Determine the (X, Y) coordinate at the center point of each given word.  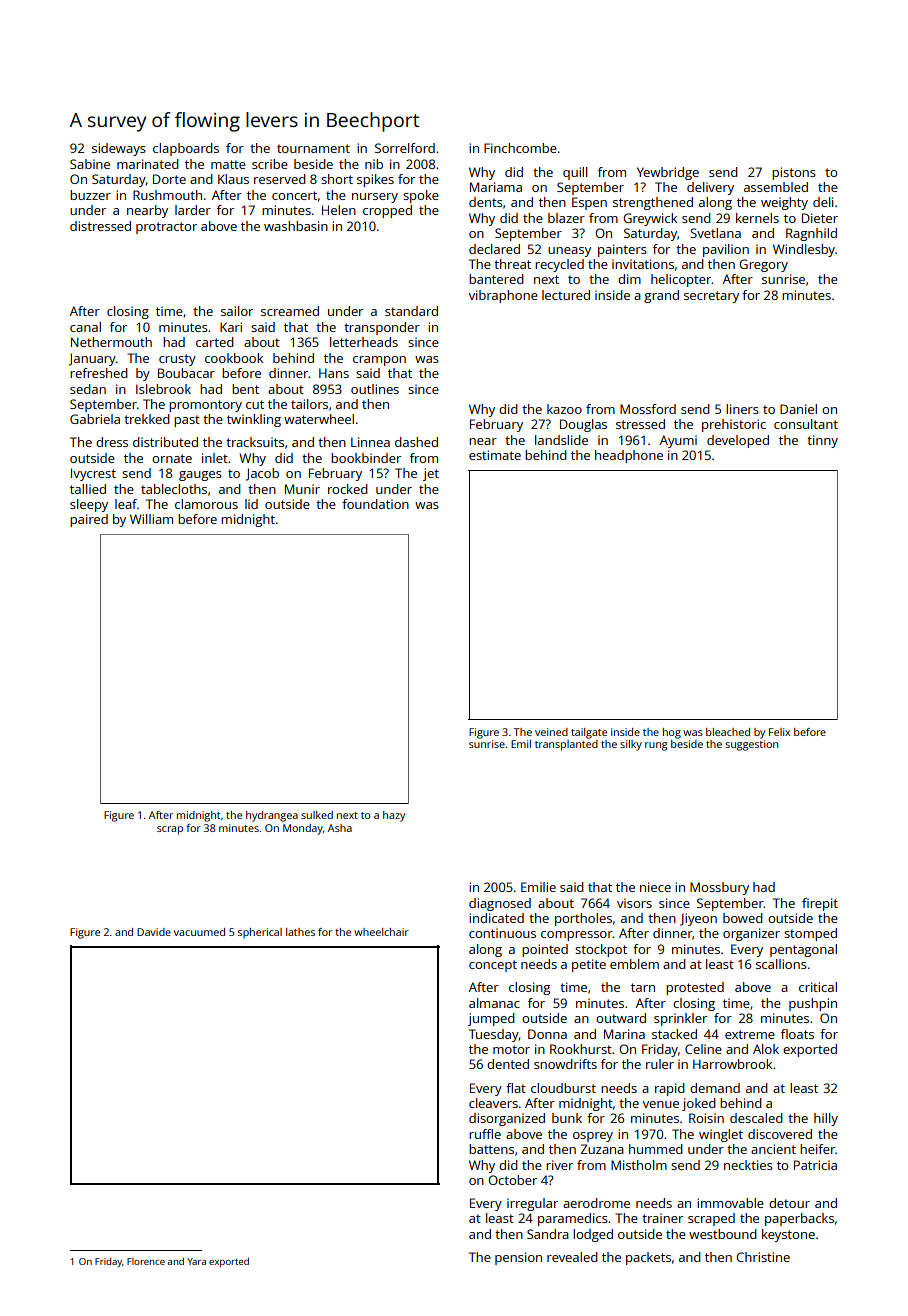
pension (518, 1258)
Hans (334, 373)
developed (738, 441)
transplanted (566, 745)
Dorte (169, 179)
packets (648, 1258)
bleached (728, 732)
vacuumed (199, 932)
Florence (146, 1261)
